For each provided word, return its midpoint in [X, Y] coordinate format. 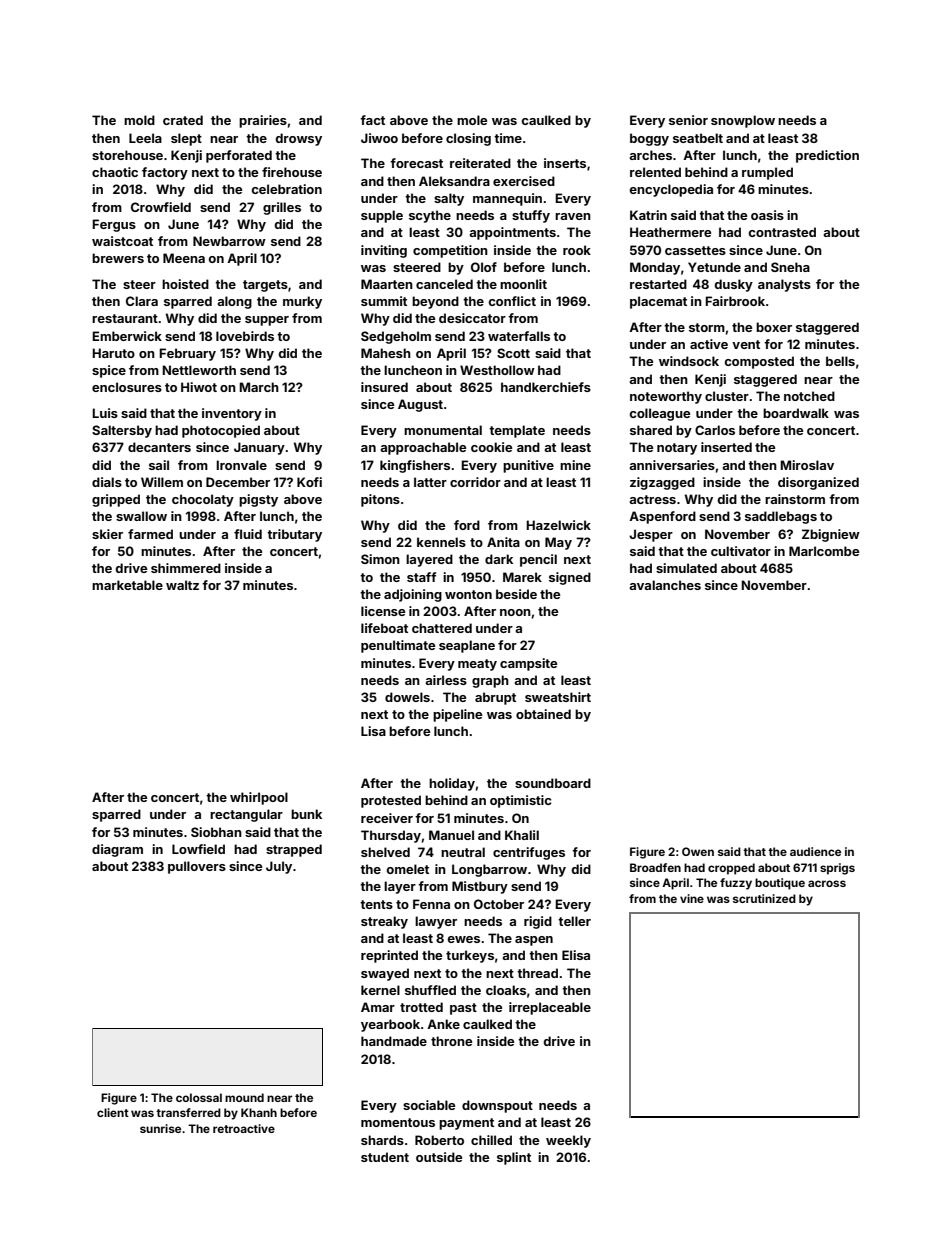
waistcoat [122, 241]
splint [514, 1158]
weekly [568, 1141]
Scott [513, 353]
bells [840, 361]
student [385, 1157]
